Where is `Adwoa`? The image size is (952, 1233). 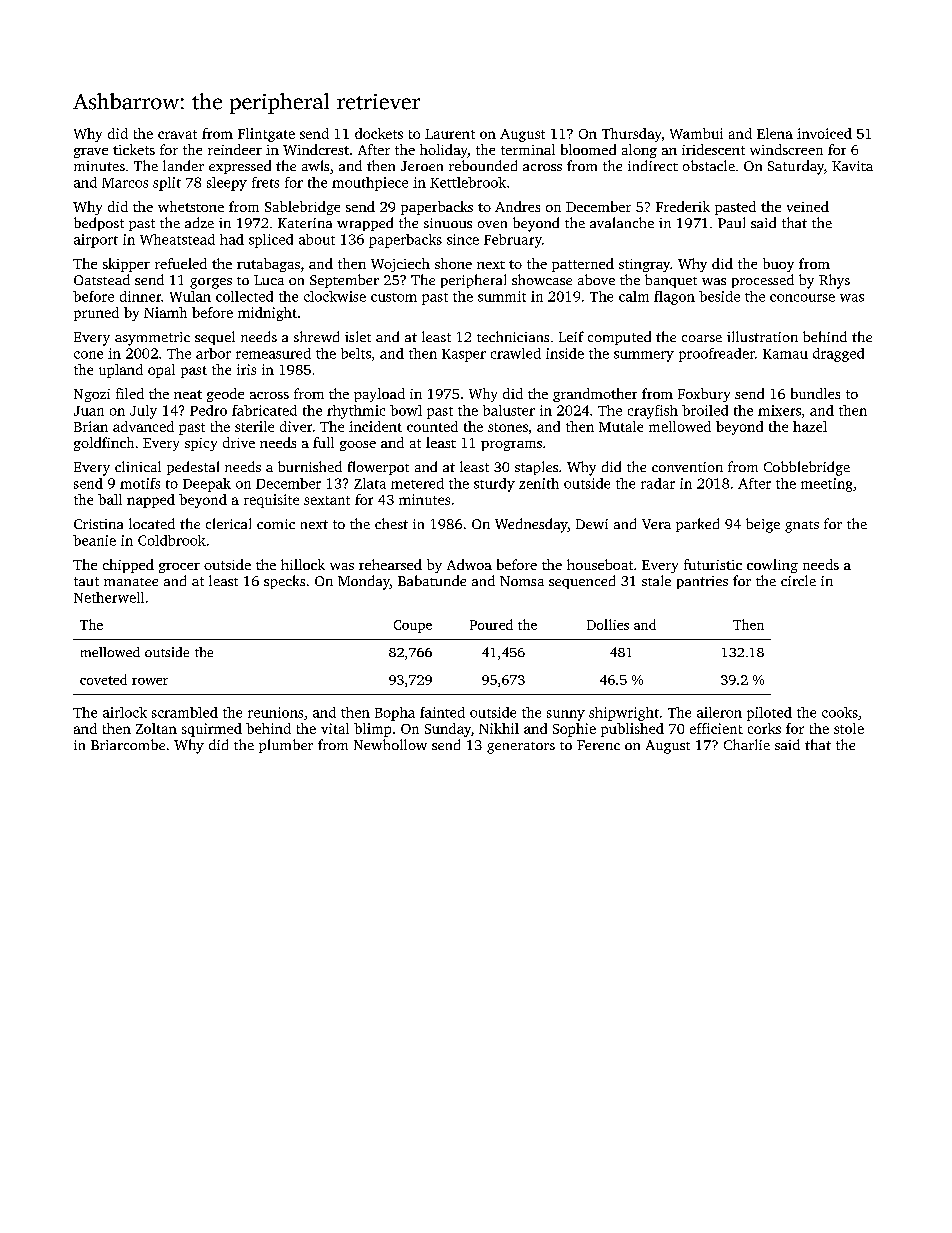
Adwoa is located at coordinates (469, 564).
